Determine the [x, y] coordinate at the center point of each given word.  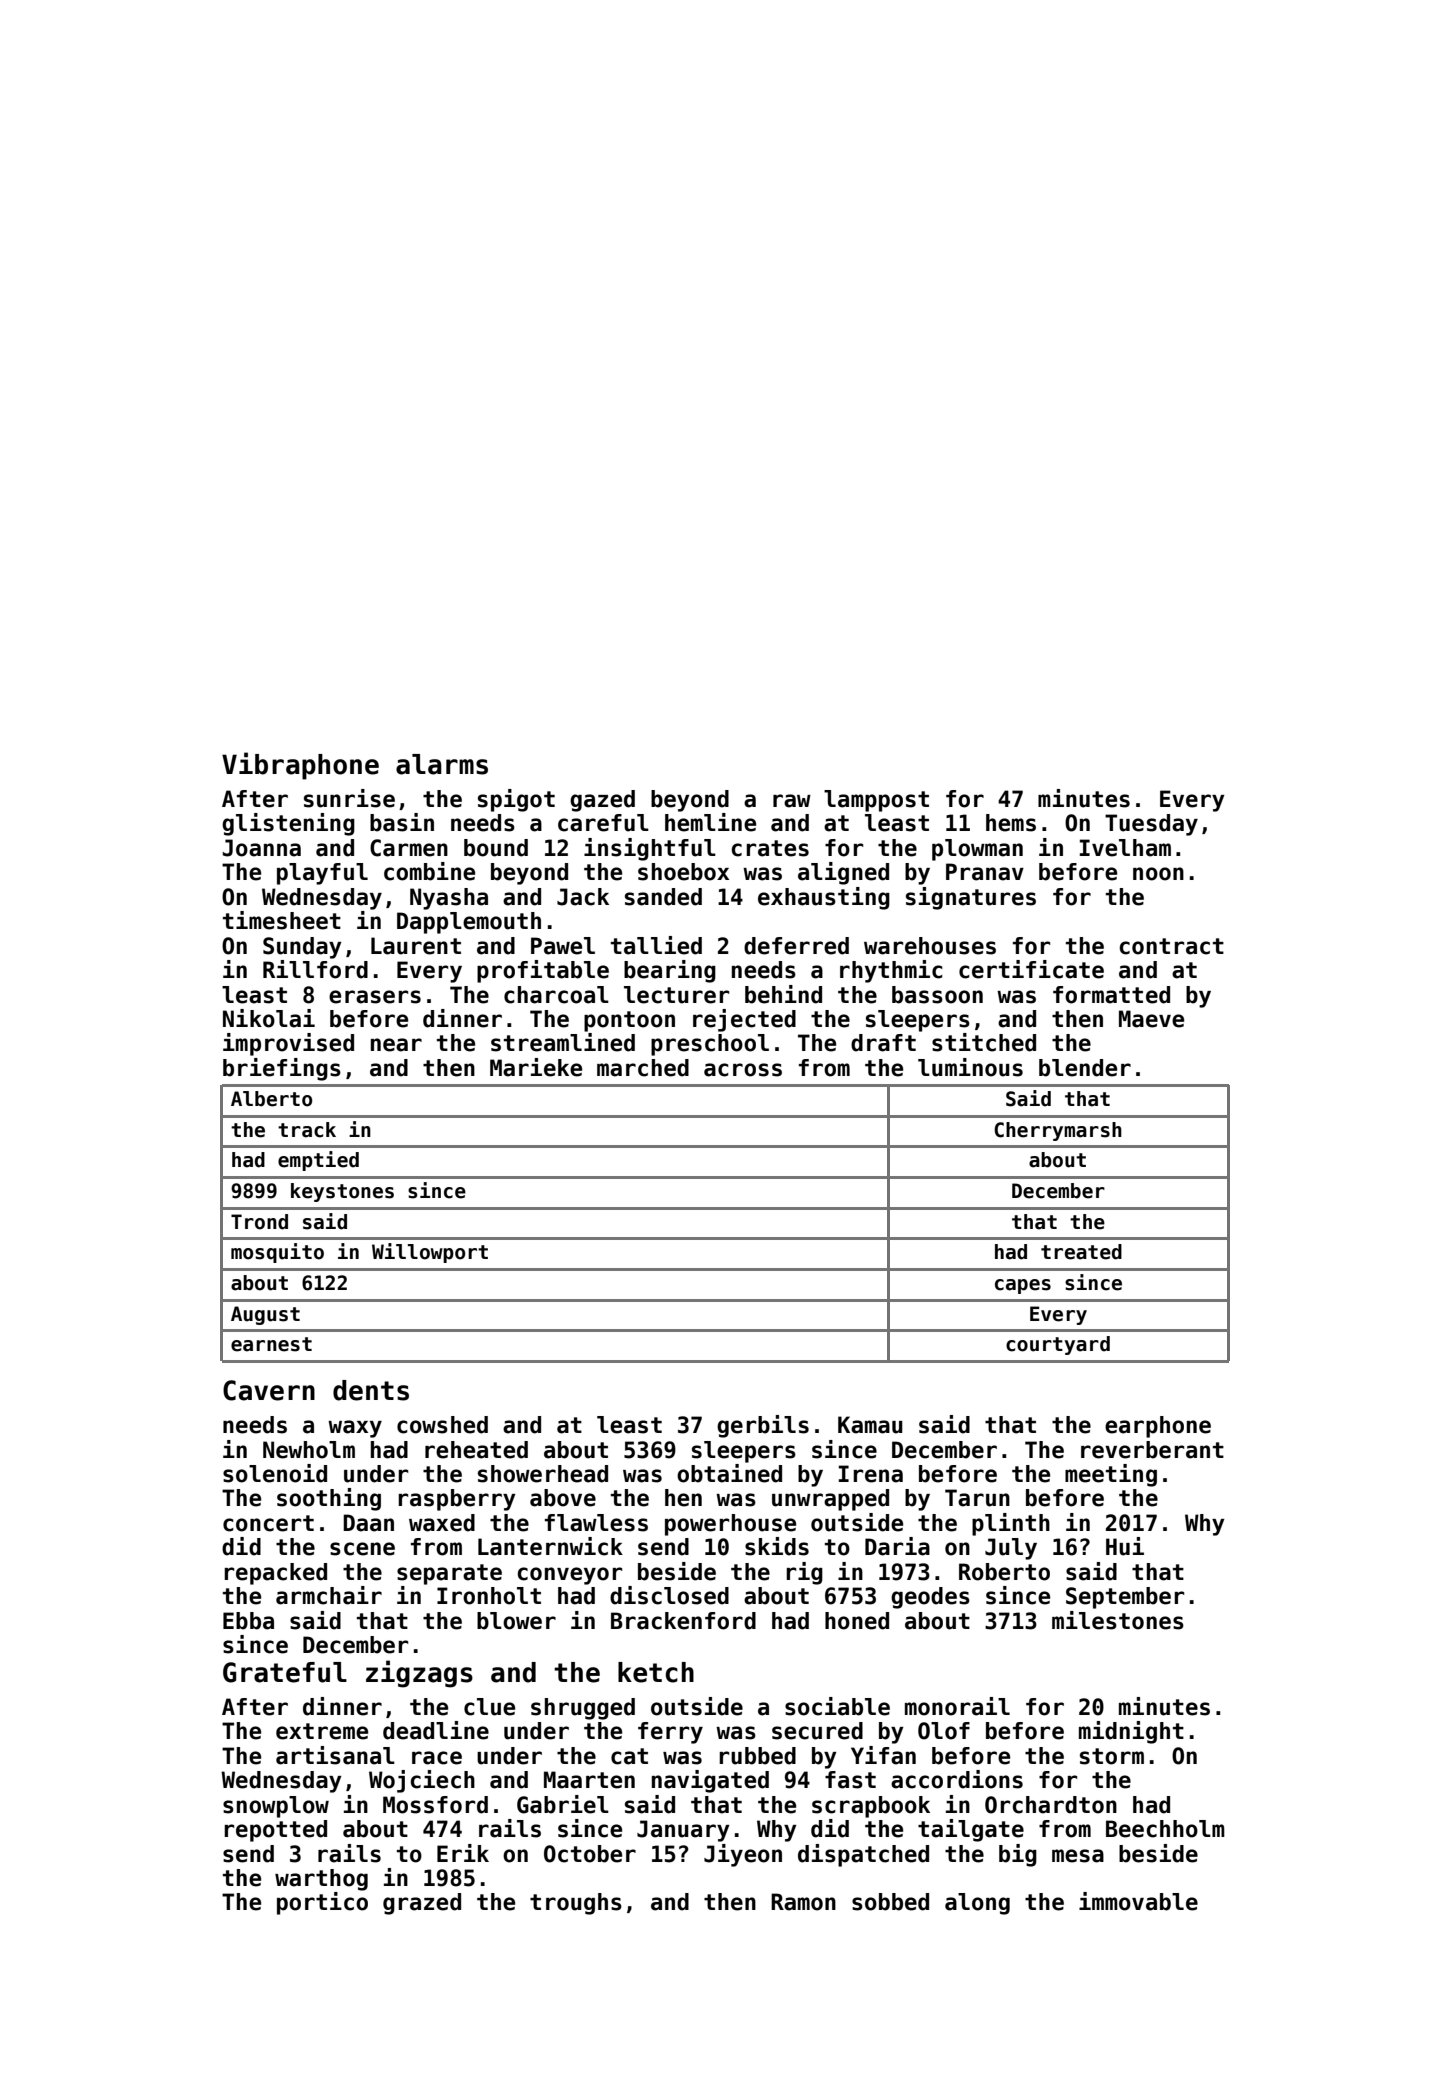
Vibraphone [300, 766]
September [1125, 1598]
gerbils [763, 1426]
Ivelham [1125, 848]
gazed [602, 801]
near [396, 1045]
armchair [329, 1595]
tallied [656, 945]
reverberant [1152, 1450]
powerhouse [730, 1525]
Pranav [985, 872]
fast [850, 1780]
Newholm [309, 1450]
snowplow [276, 1807]
